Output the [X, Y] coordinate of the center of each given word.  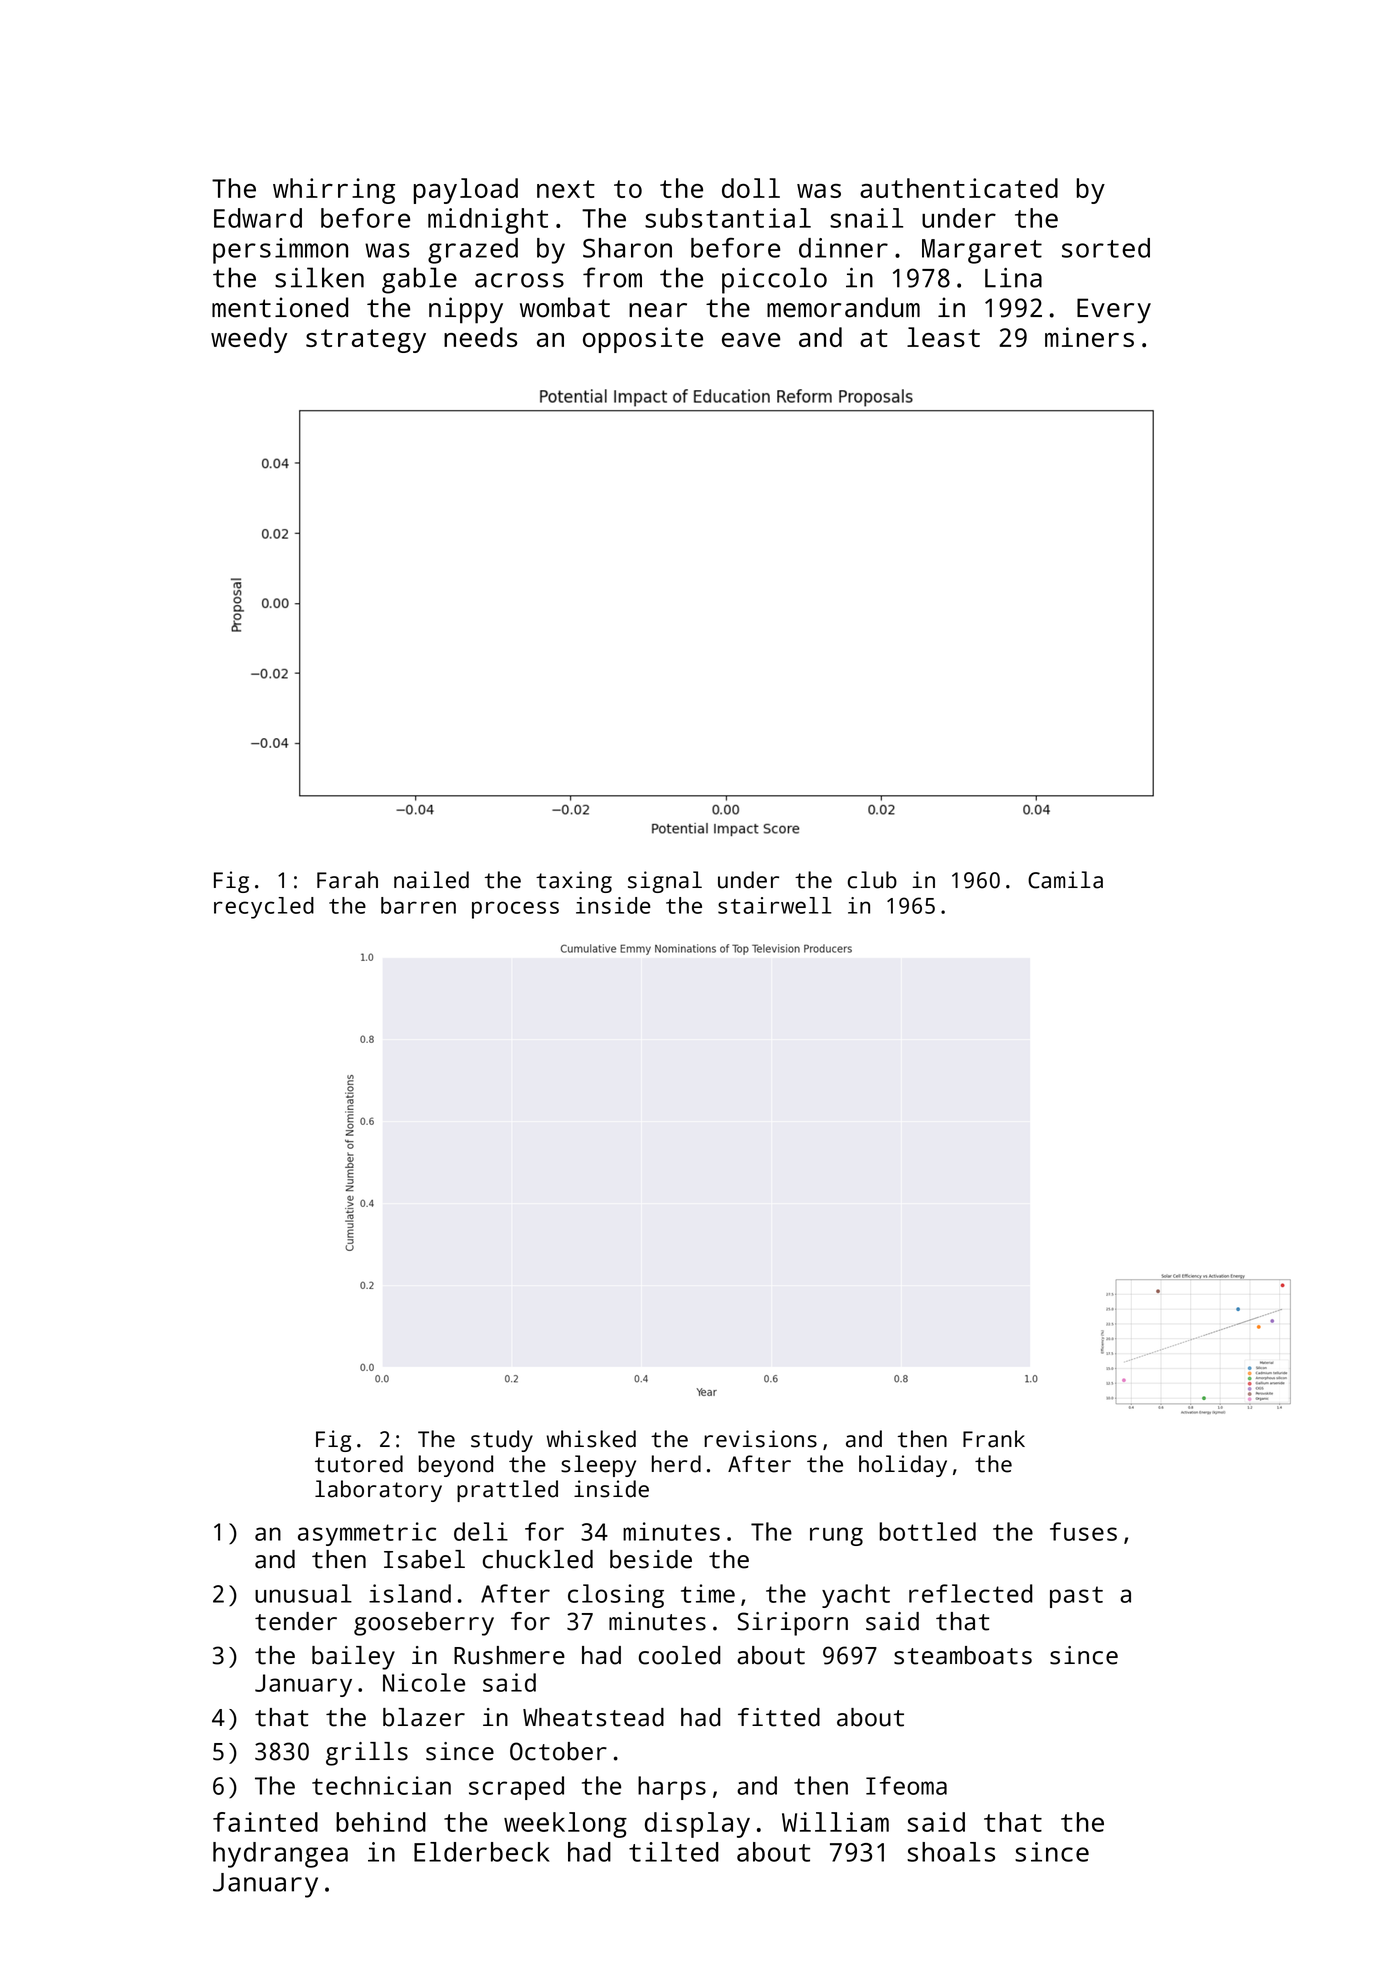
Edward [258, 218]
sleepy [598, 1466]
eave [751, 340]
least [943, 337]
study [502, 1441]
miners [1089, 337]
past [1076, 1597]
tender [296, 1621]
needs [480, 337]
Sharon [627, 248]
